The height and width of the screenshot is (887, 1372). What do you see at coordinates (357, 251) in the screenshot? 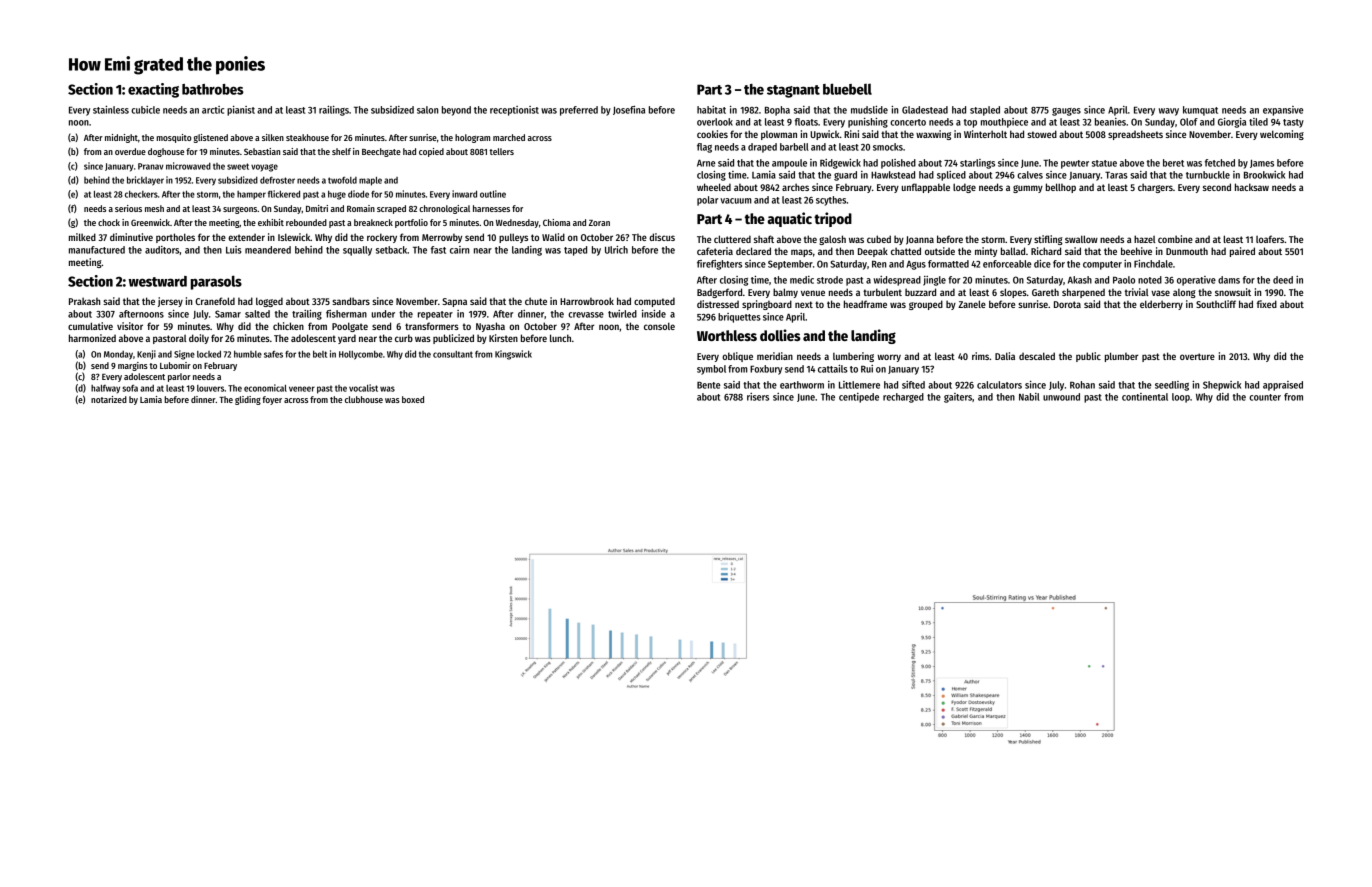
I see `squally` at bounding box center [357, 251].
